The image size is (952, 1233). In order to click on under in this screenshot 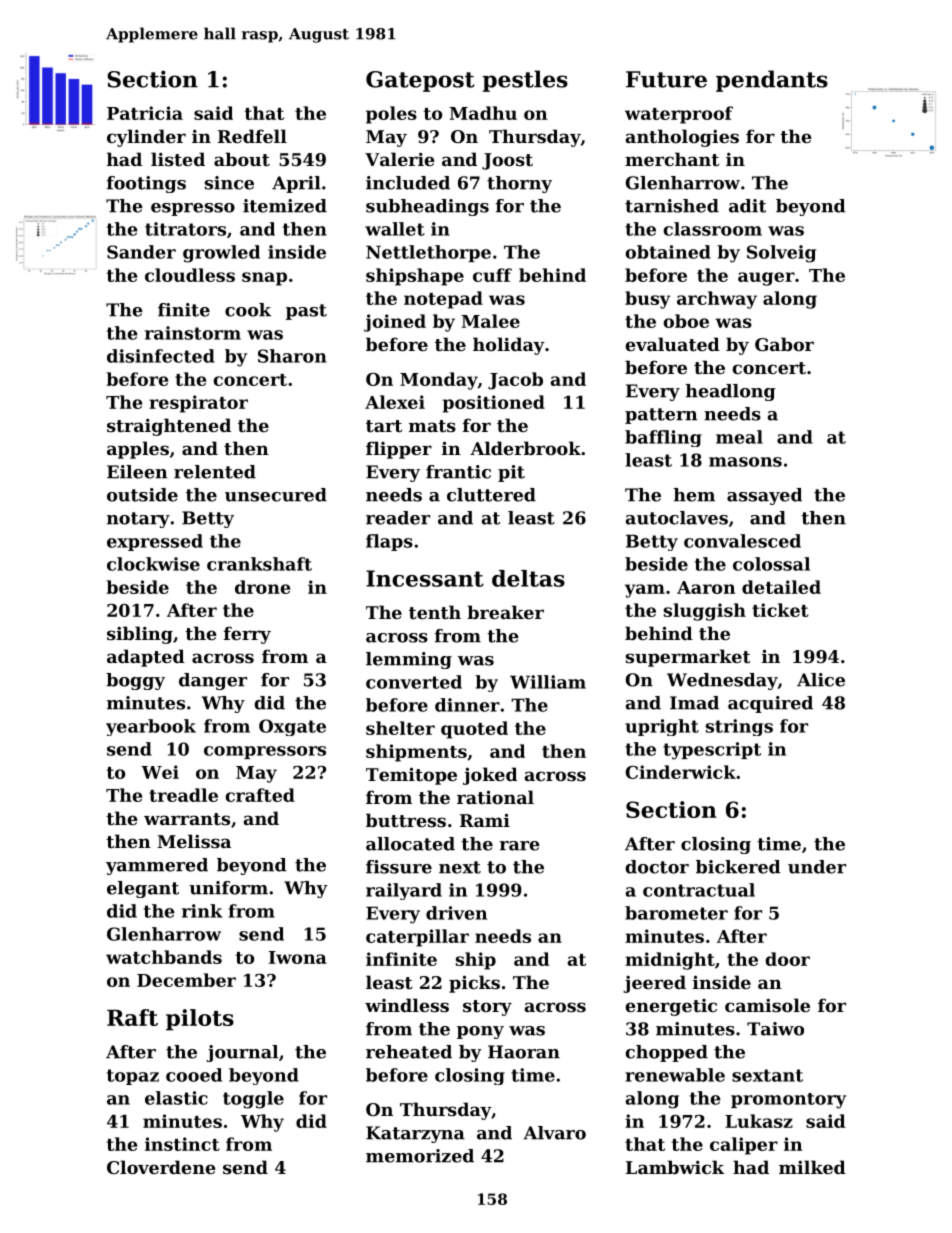, I will do `click(817, 867)`.
